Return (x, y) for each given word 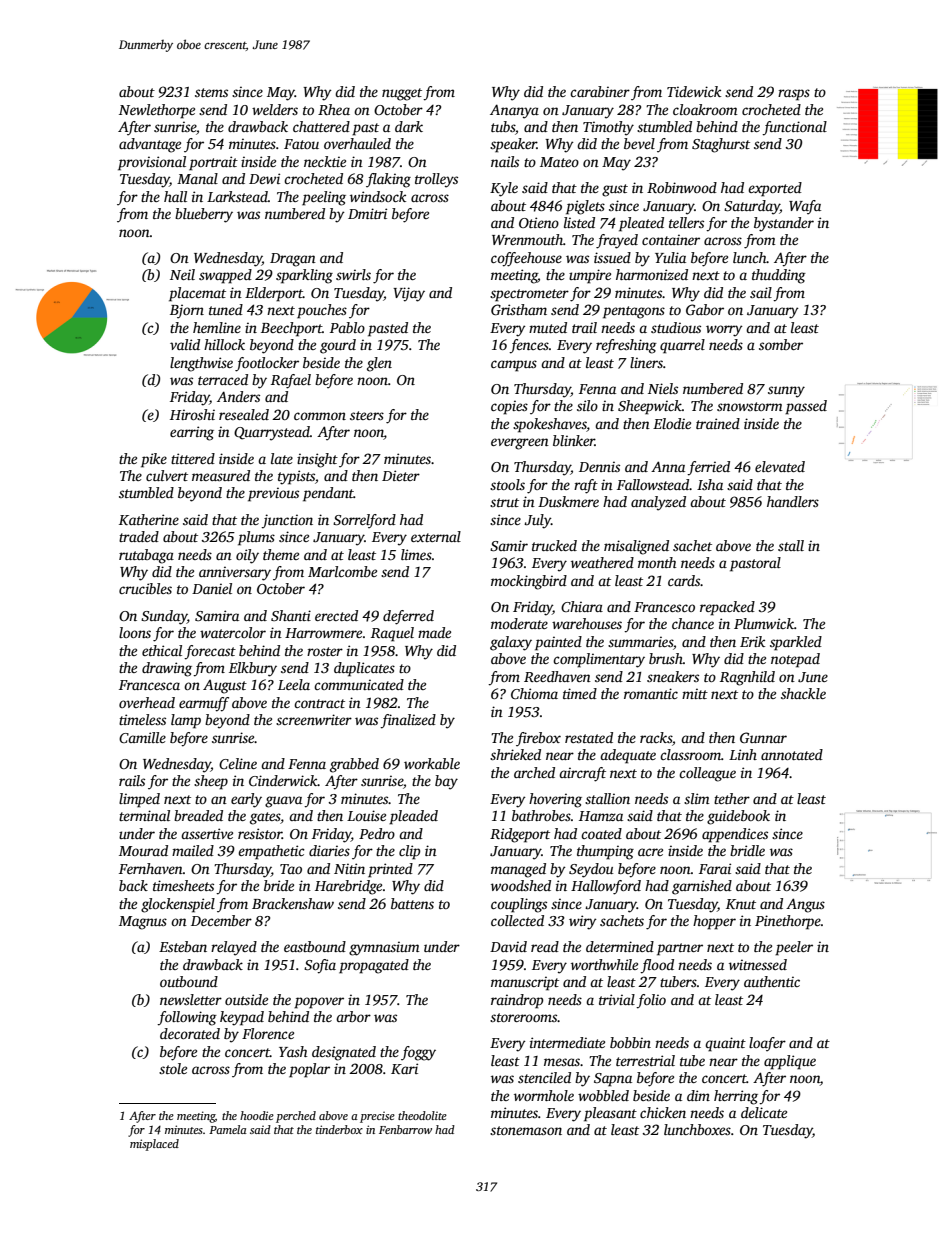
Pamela (228, 1129)
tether (732, 798)
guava (283, 802)
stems (211, 92)
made (434, 632)
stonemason (526, 1130)
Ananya (514, 111)
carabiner (600, 91)
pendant (328, 494)
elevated (780, 466)
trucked (554, 545)
